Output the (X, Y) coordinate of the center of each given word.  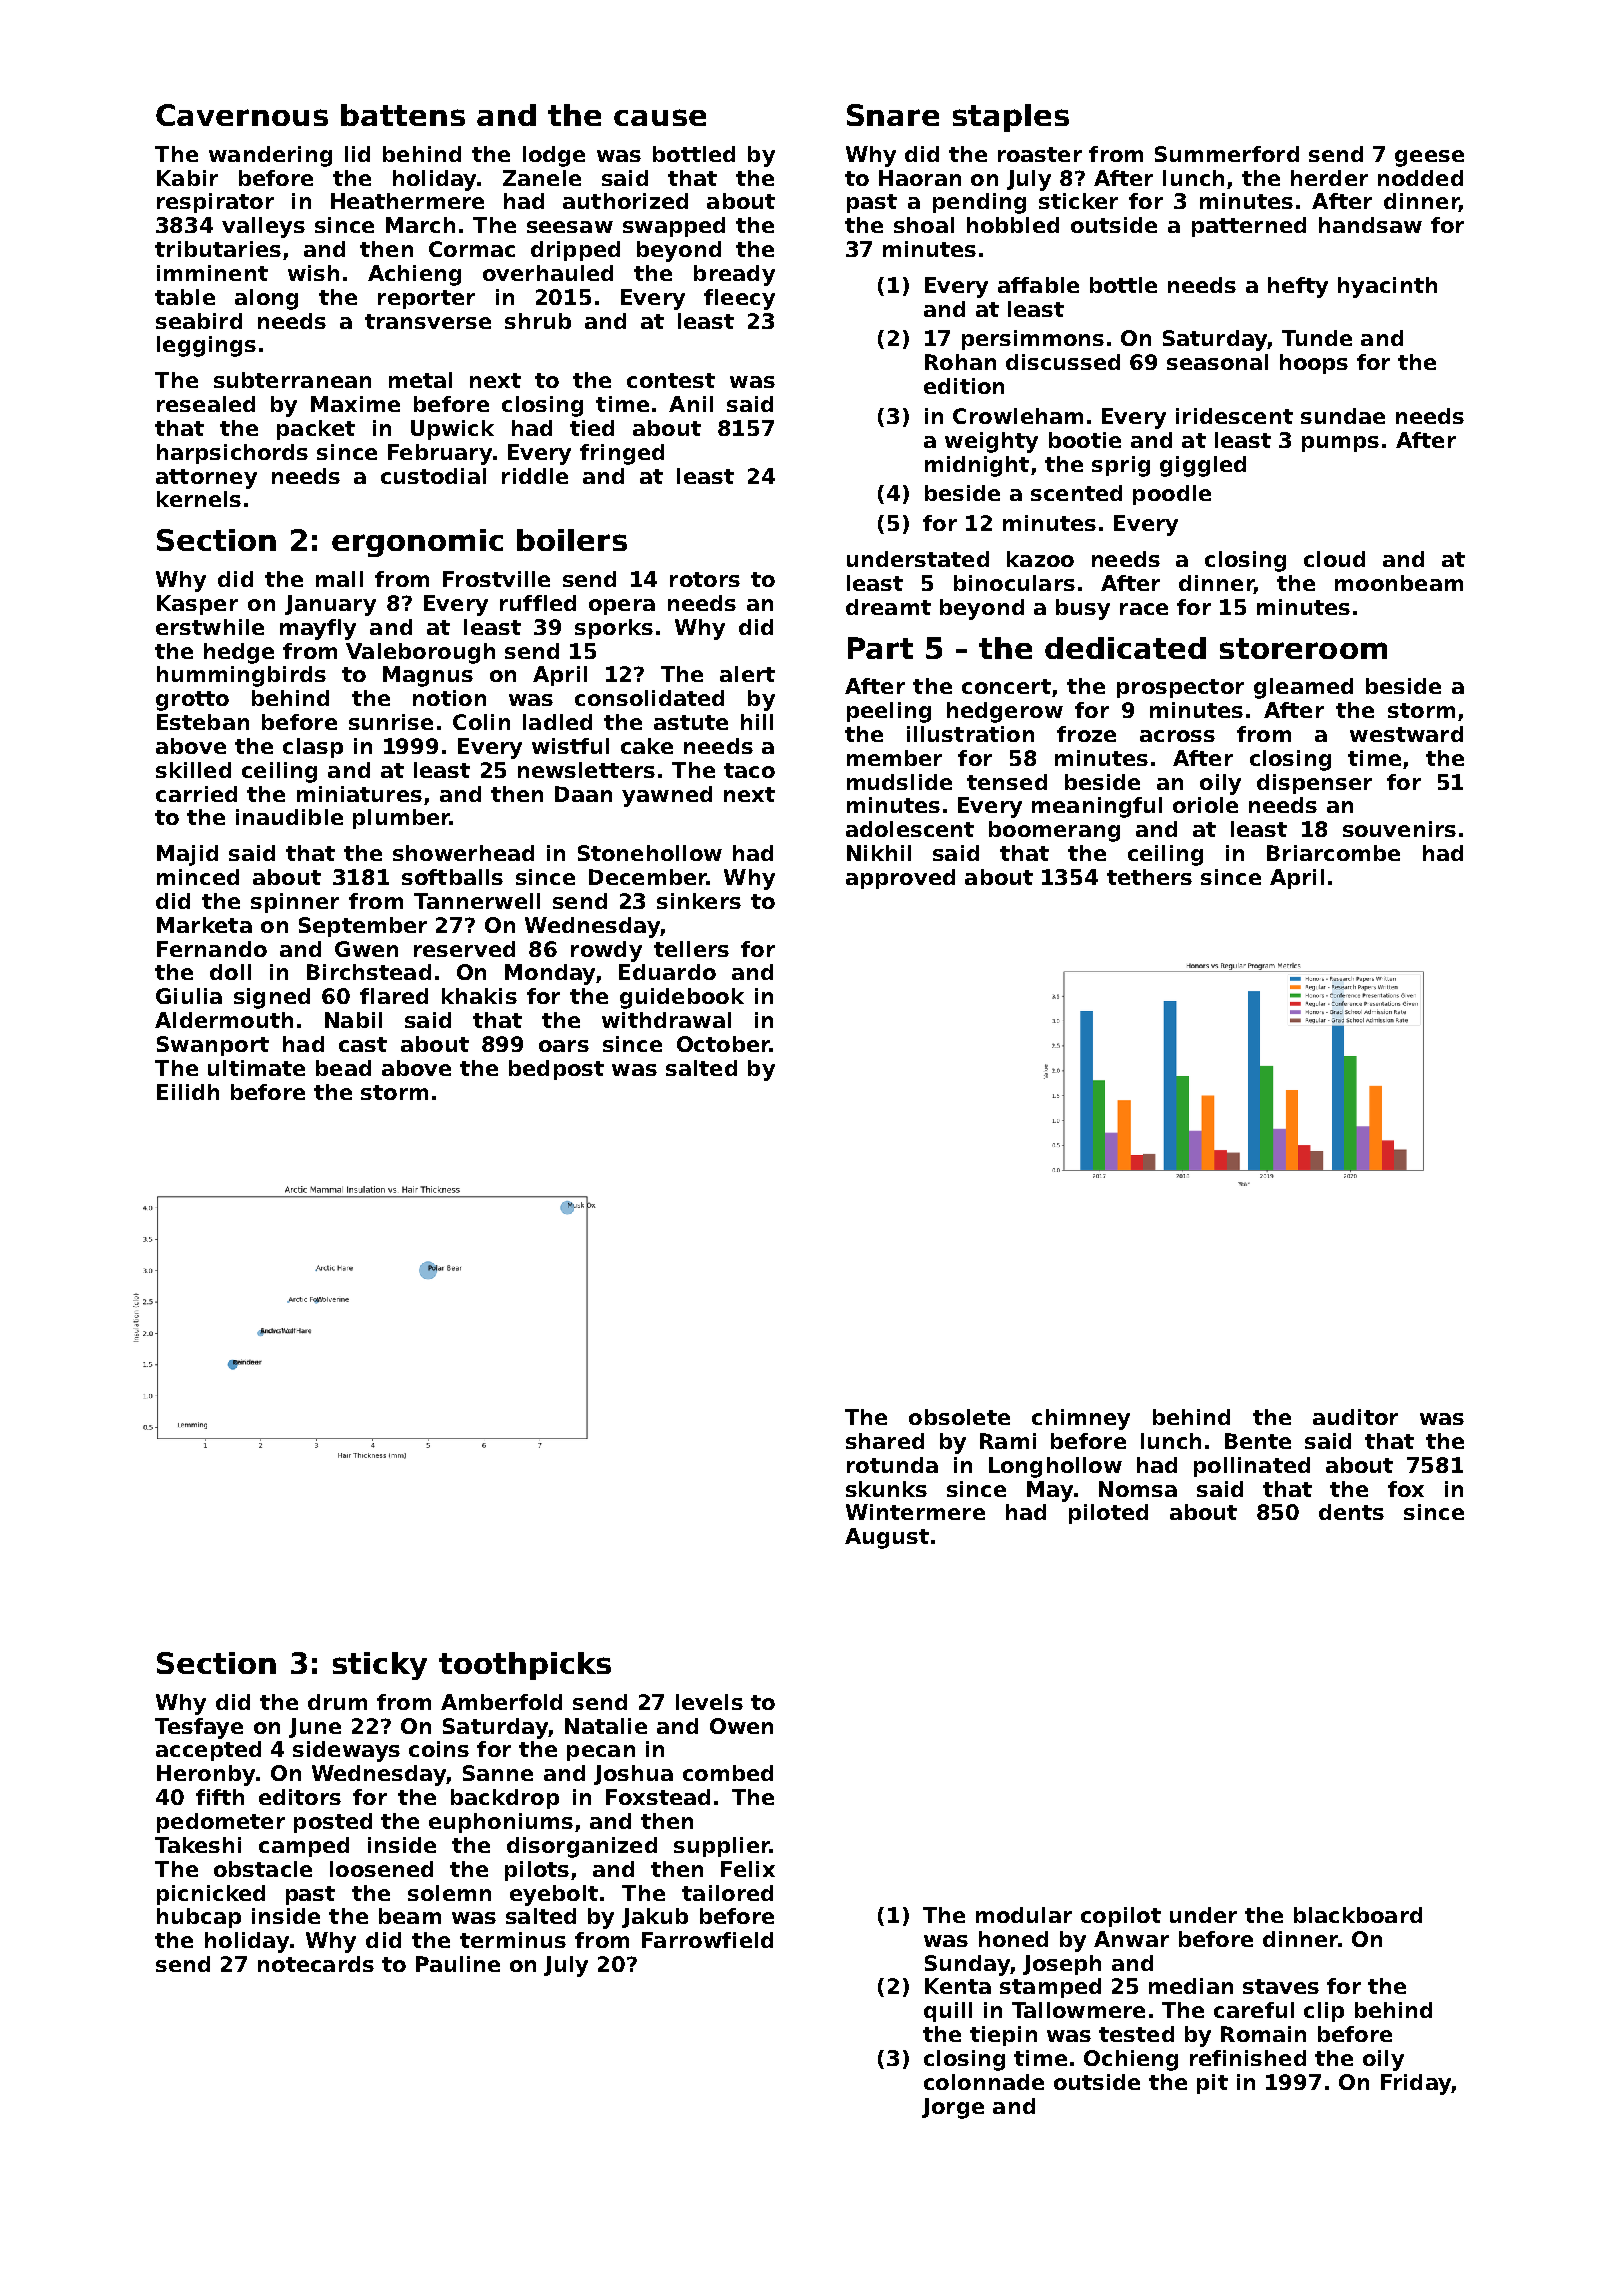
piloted (1108, 1514)
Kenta (958, 1986)
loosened (381, 1869)
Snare (893, 115)
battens (403, 115)
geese (1429, 158)
